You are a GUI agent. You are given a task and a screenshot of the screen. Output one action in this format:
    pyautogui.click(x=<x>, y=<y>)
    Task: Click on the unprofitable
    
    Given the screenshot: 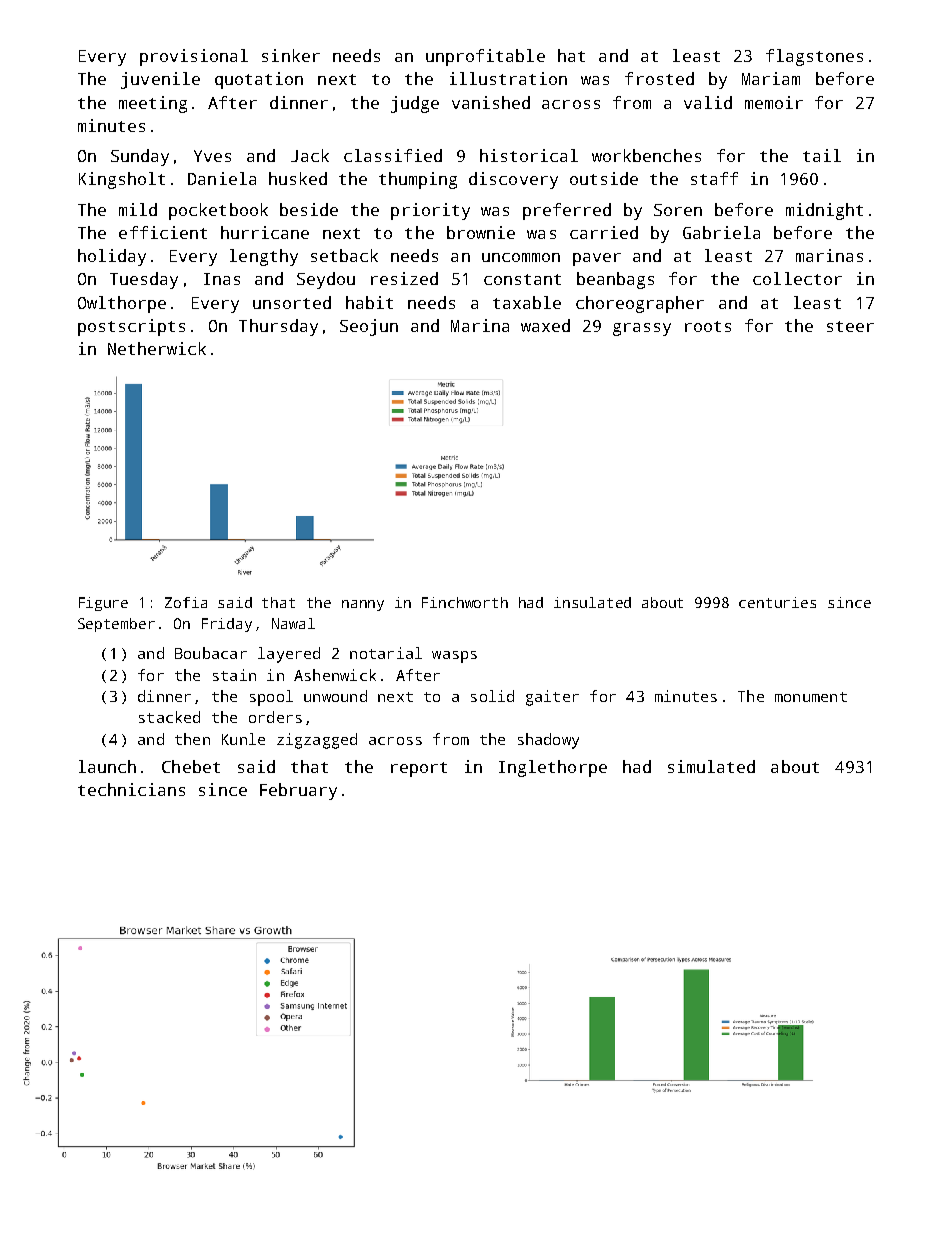 What is the action you would take?
    pyautogui.click(x=485, y=57)
